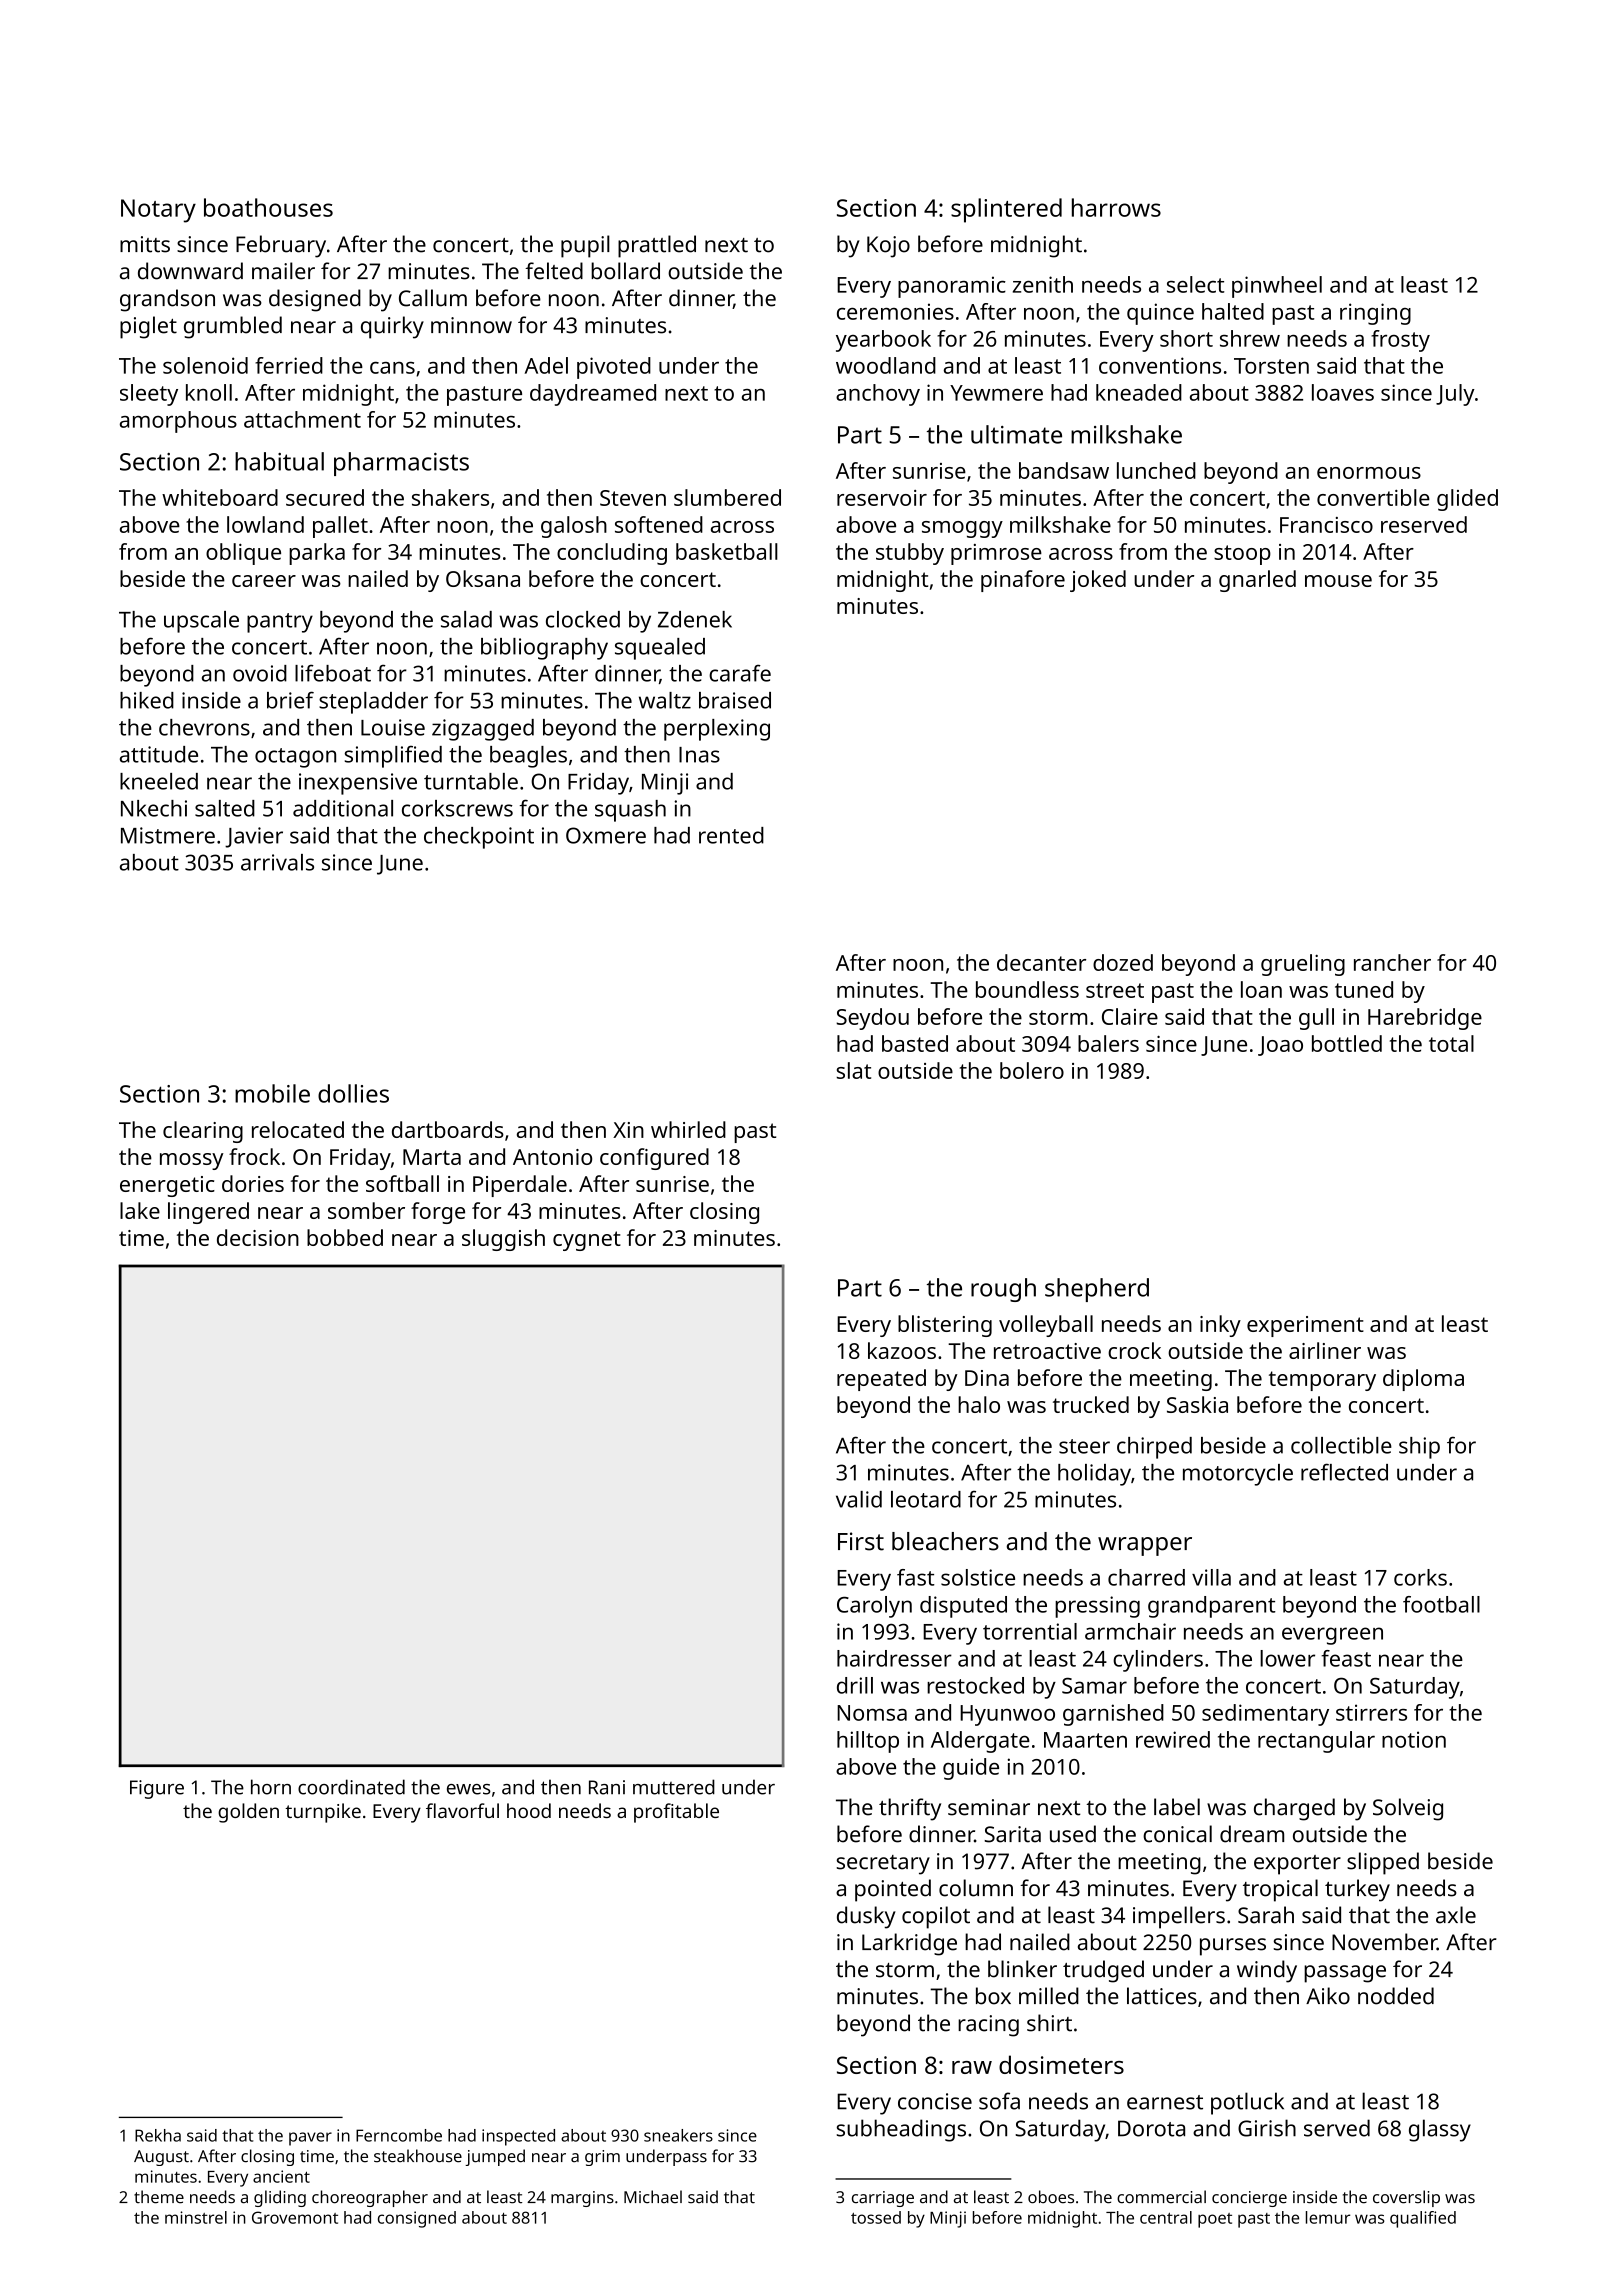 The height and width of the screenshot is (2292, 1620). Describe the element at coordinates (1032, 1070) in the screenshot. I see `bolero` at that location.
